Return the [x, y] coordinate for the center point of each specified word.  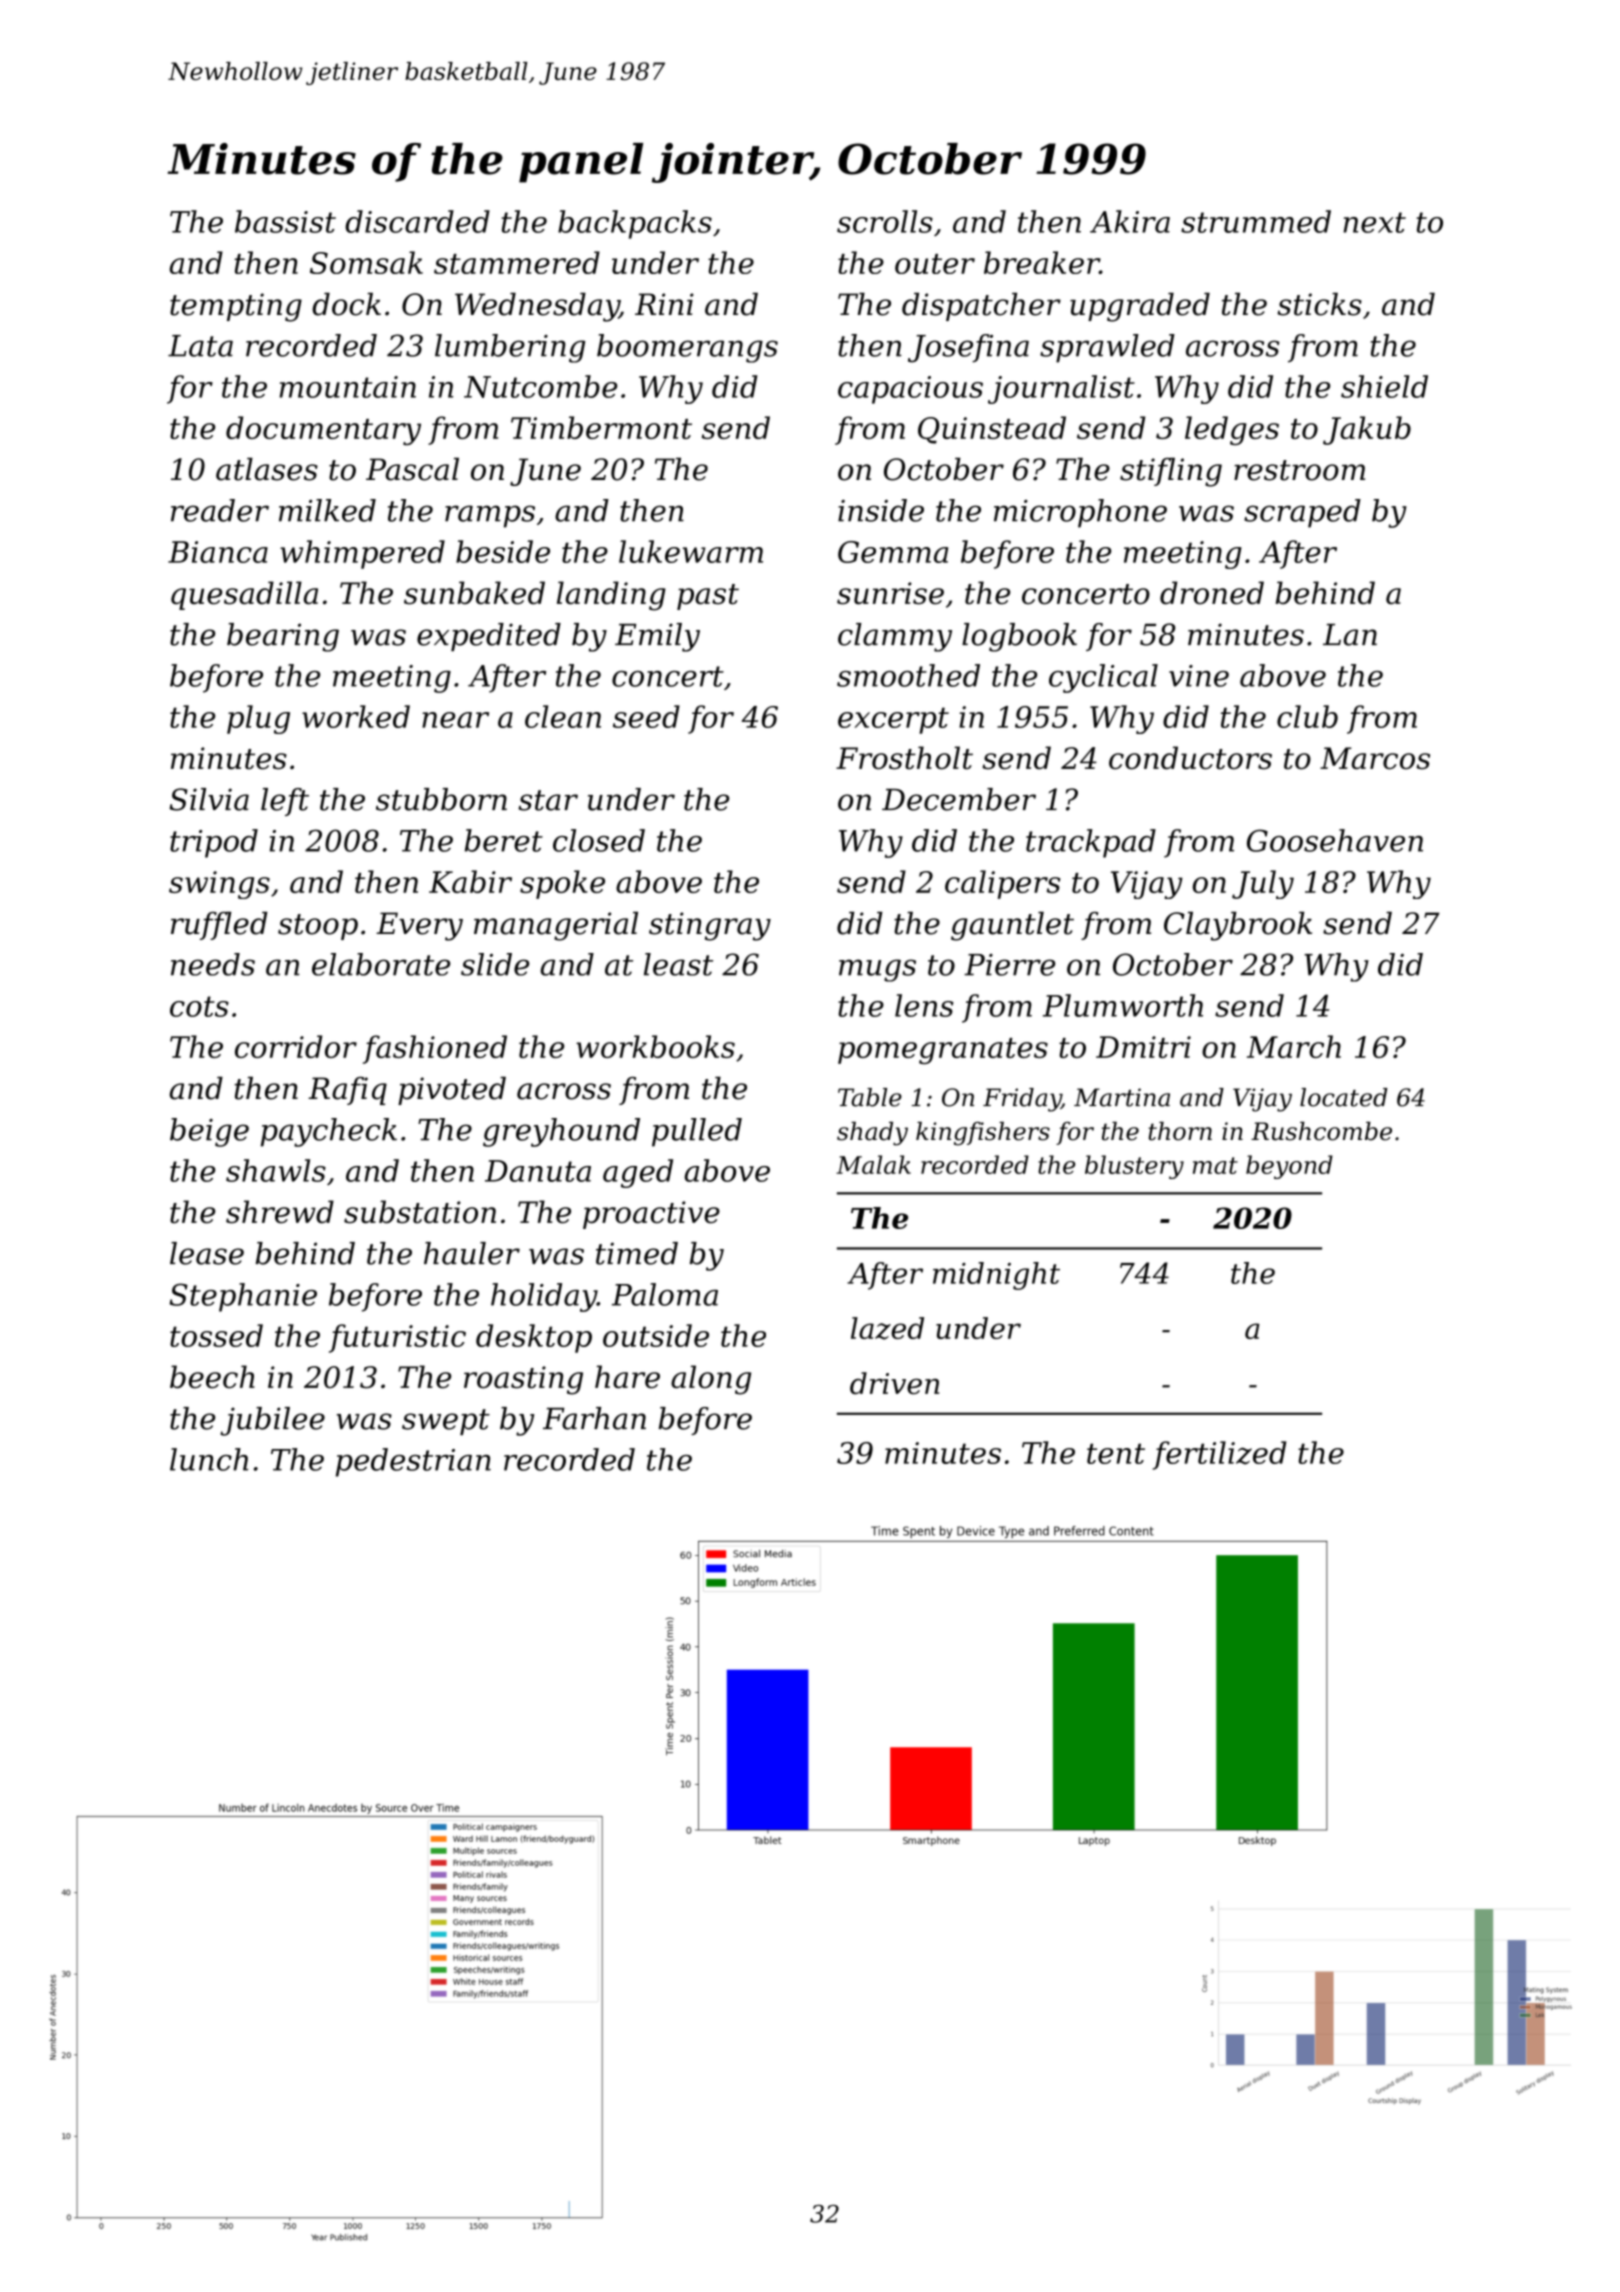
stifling [1171, 472]
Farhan [594, 1418]
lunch [209, 1459]
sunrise [890, 593]
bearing [283, 637]
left [285, 802]
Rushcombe [1321, 1131]
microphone [1080, 513]
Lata [200, 346]
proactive [651, 1215]
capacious [910, 390]
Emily [657, 637]
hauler [472, 1253]
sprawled [1107, 348]
